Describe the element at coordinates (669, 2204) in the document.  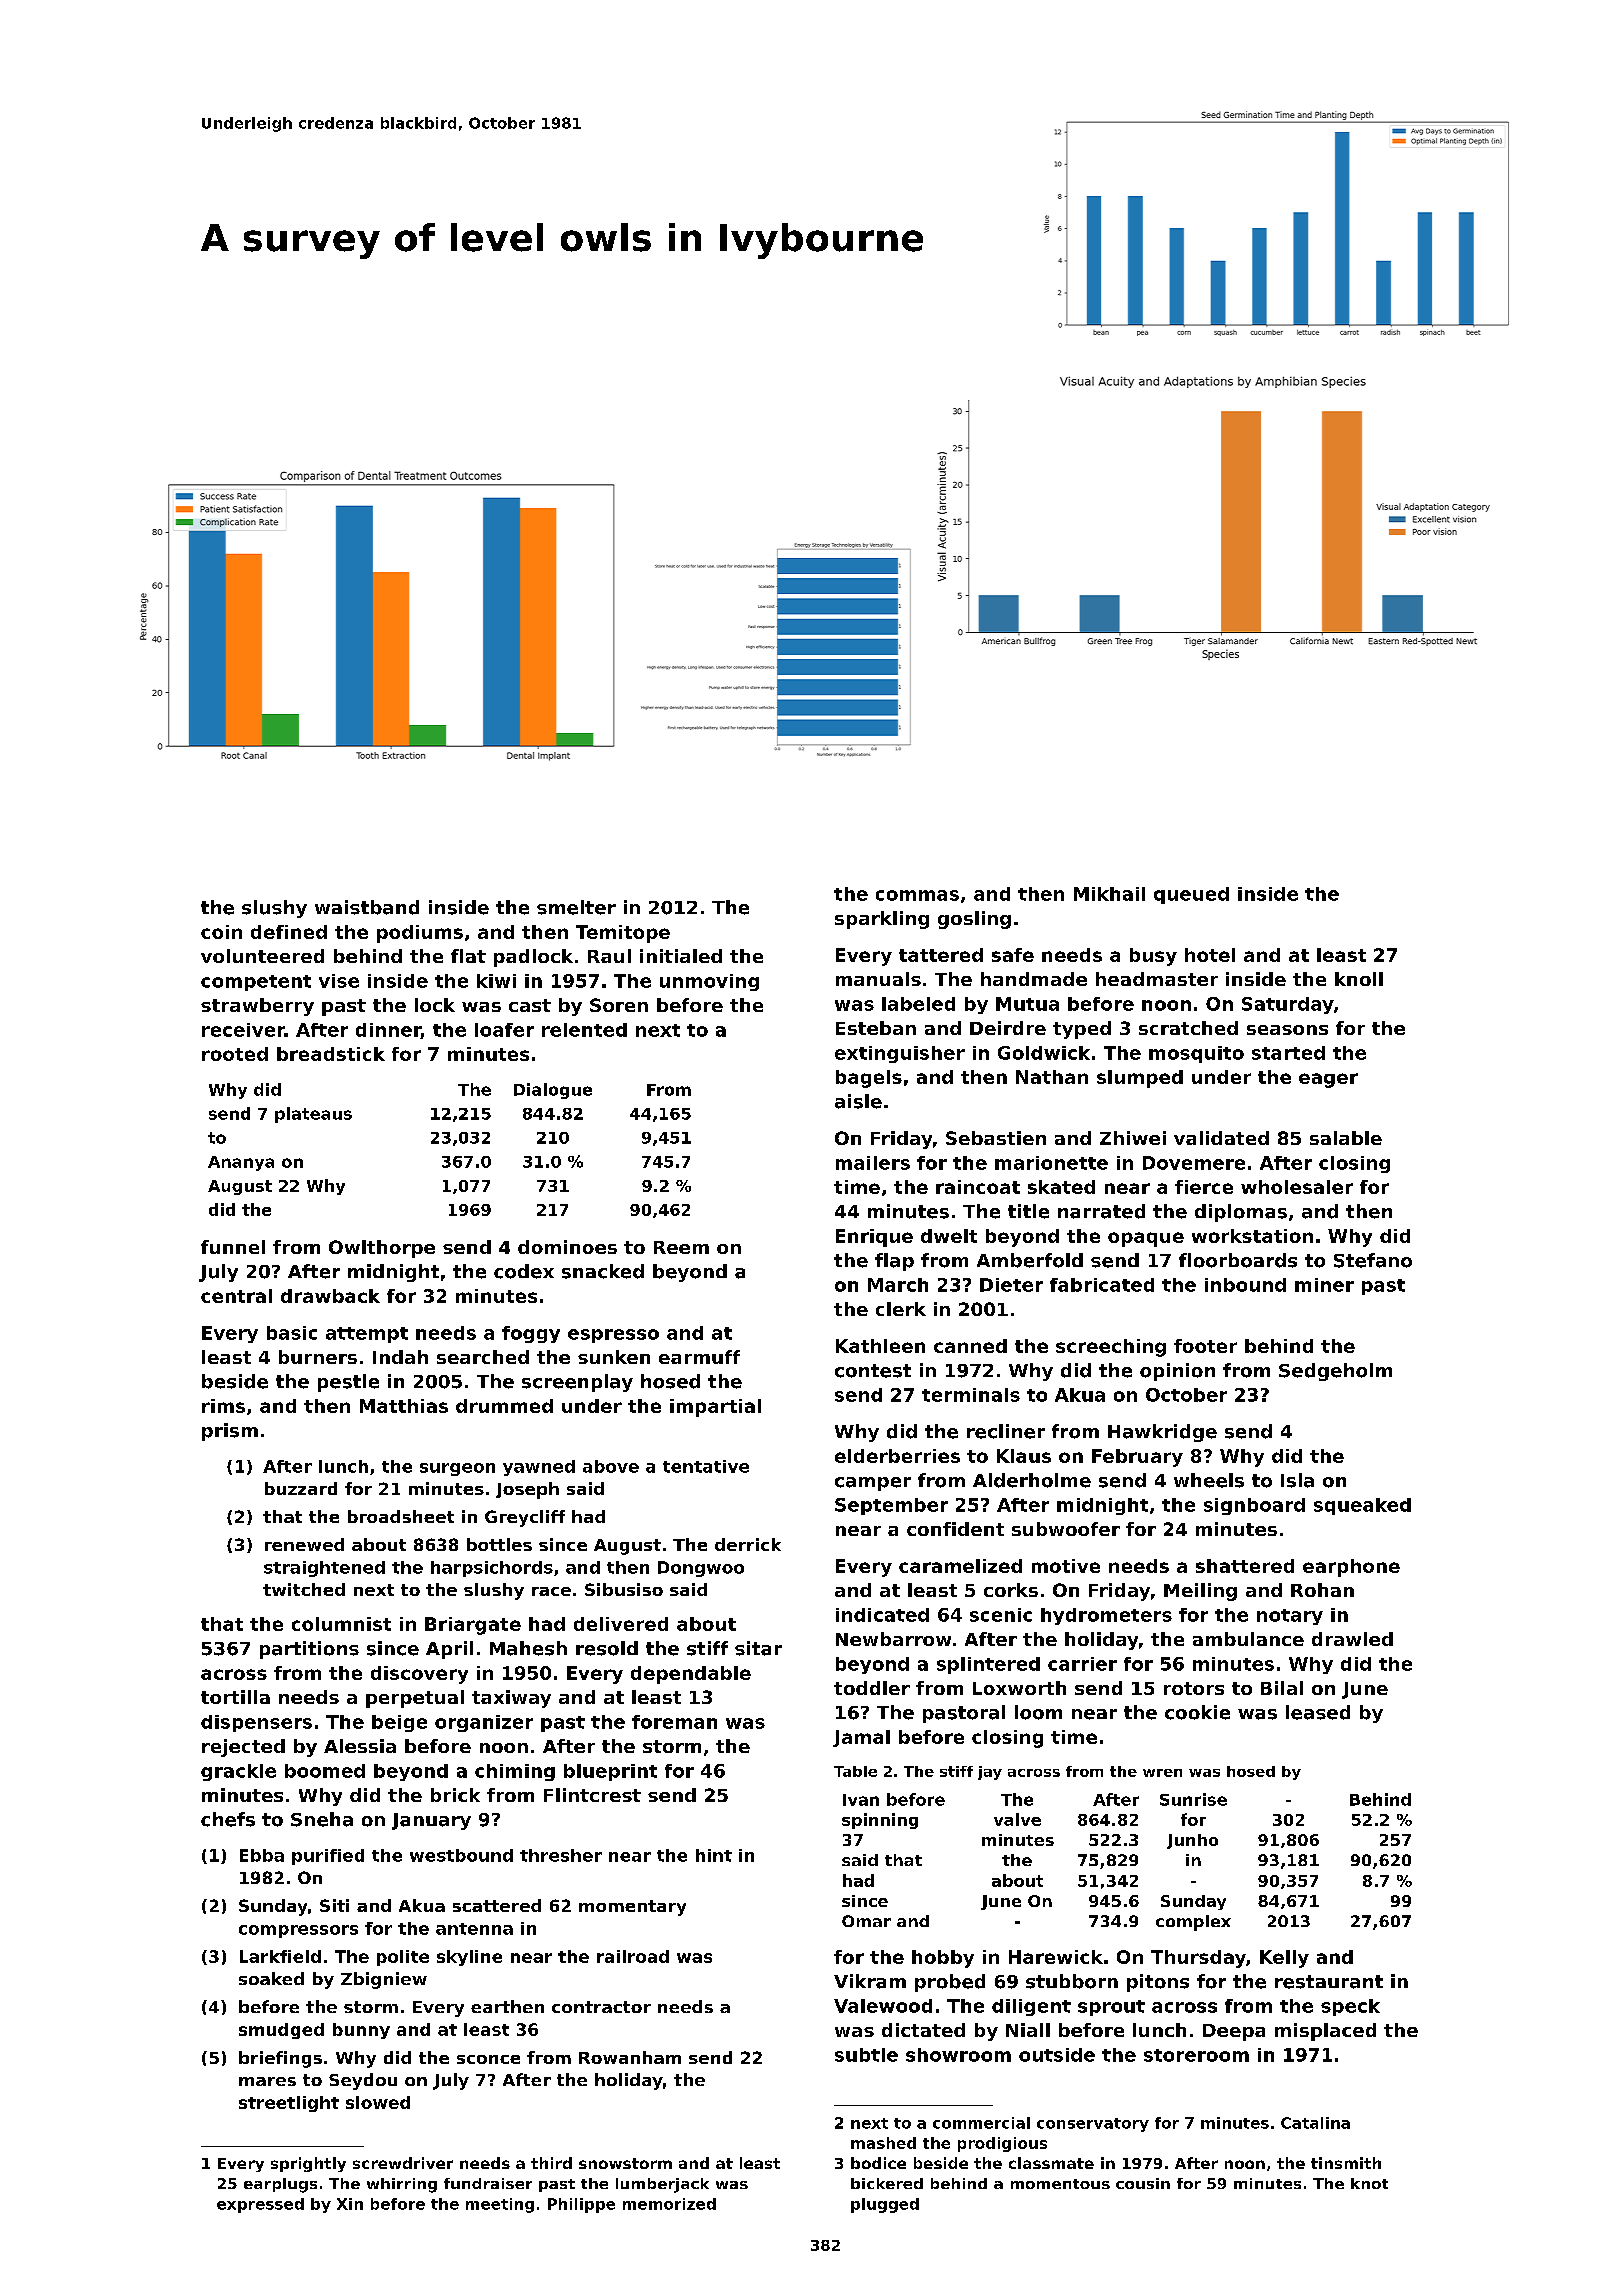
I see `memorized` at that location.
